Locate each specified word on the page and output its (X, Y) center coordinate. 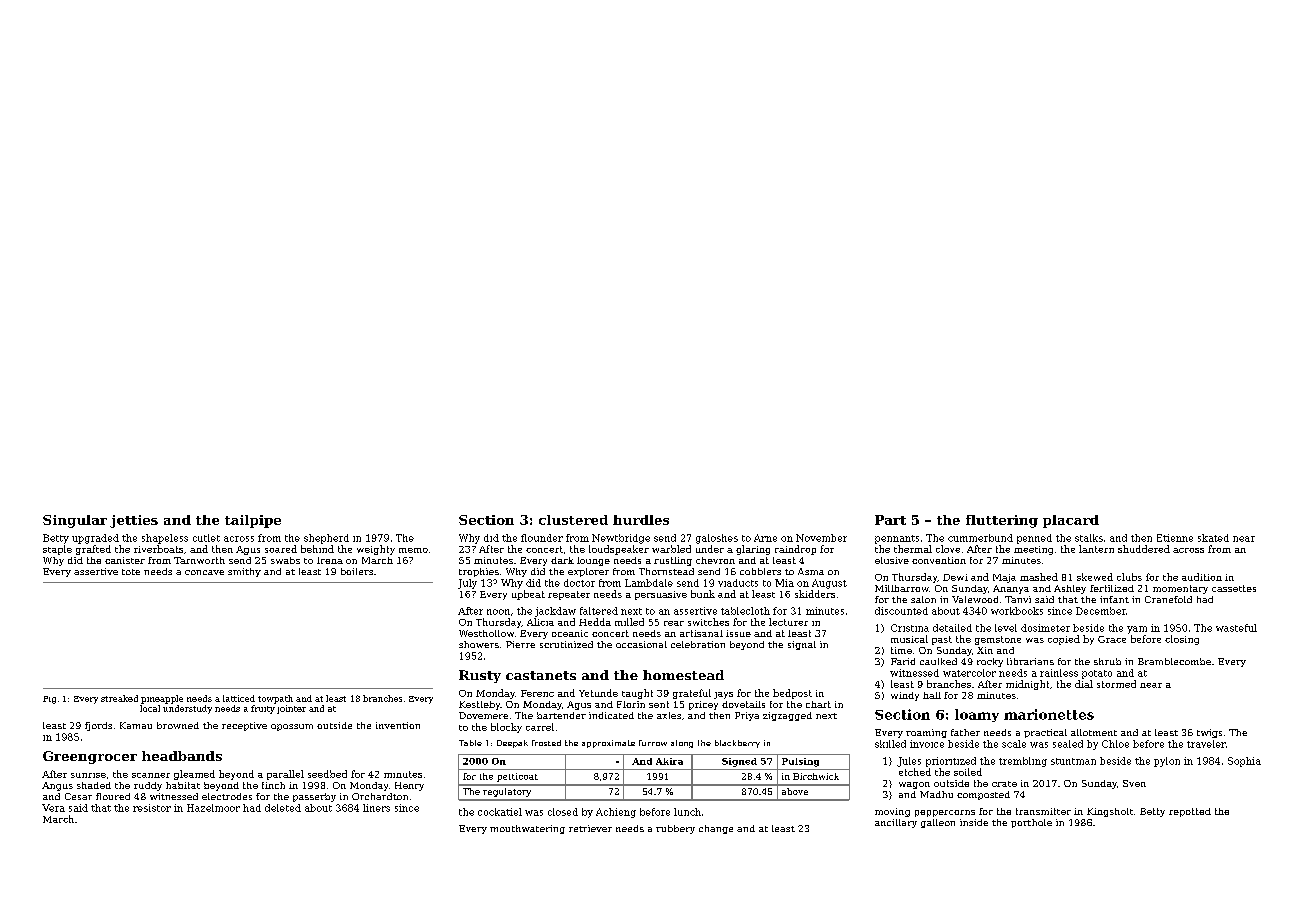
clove (948, 549)
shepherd (326, 539)
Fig (49, 700)
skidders (815, 594)
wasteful (1236, 628)
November (821, 538)
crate (1004, 784)
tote (131, 572)
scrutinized (566, 644)
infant (1114, 599)
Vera (53, 808)
